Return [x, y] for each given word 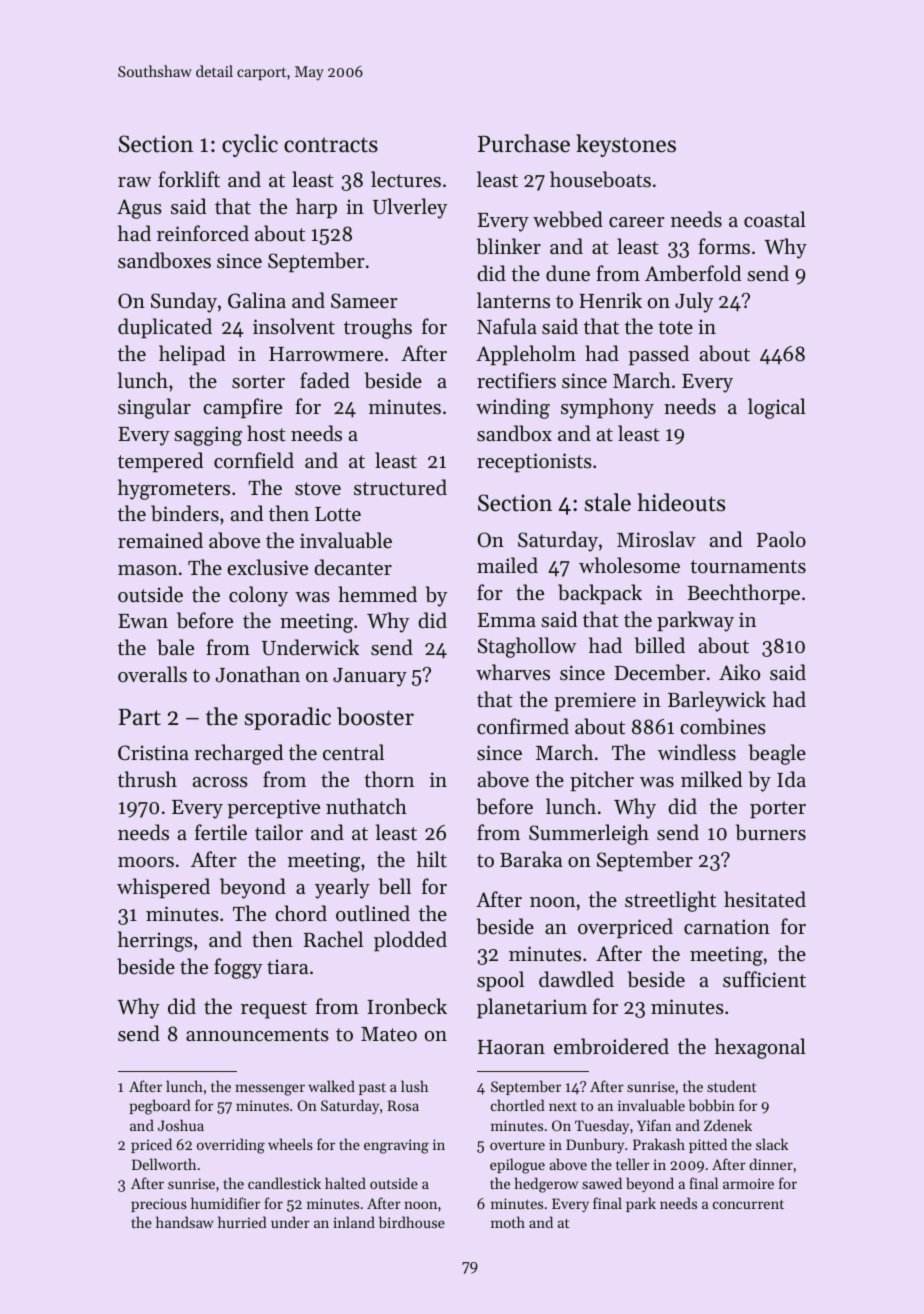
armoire [748, 1183]
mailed [507, 565]
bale [175, 647]
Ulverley [410, 208]
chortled [518, 1105]
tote [675, 328]
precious [159, 1205]
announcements [257, 1035]
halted [345, 1183]
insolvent [294, 326]
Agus [139, 209]
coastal [775, 219]
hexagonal [760, 1048]
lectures [406, 179]
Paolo [781, 539]
